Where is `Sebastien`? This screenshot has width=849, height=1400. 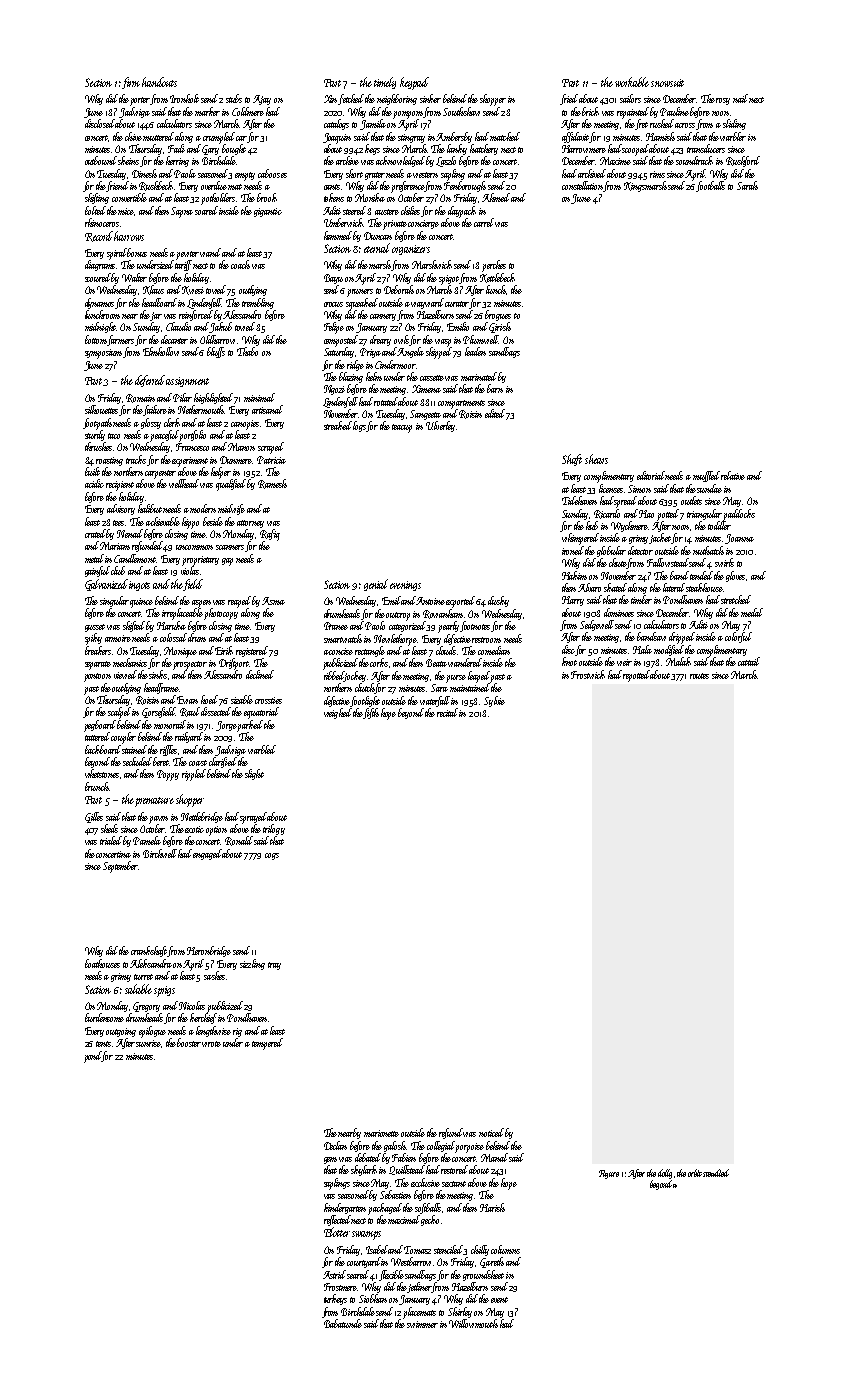
Sebastien is located at coordinates (395, 1194).
